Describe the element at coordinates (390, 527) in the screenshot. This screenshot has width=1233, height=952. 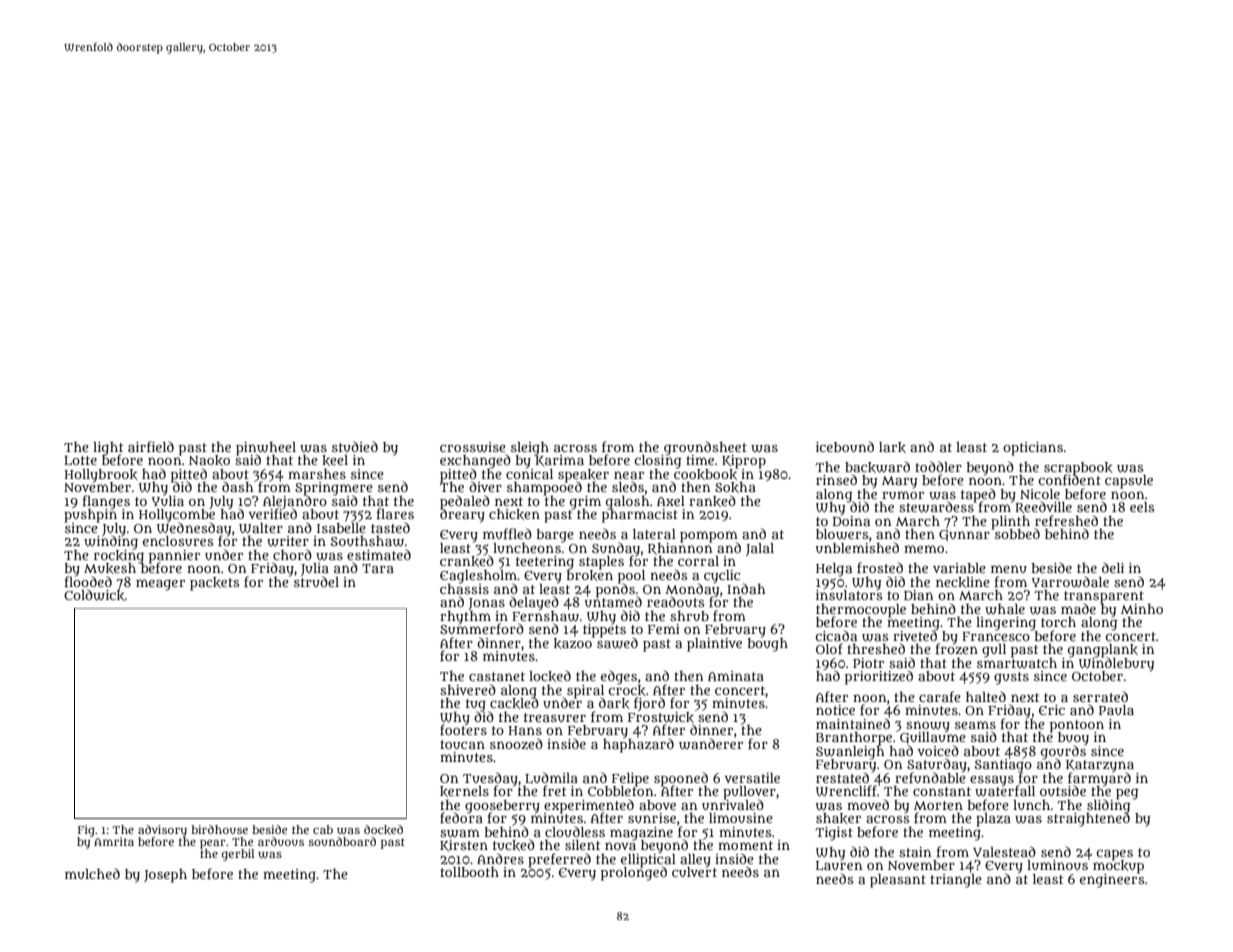
I see `tasted` at that location.
